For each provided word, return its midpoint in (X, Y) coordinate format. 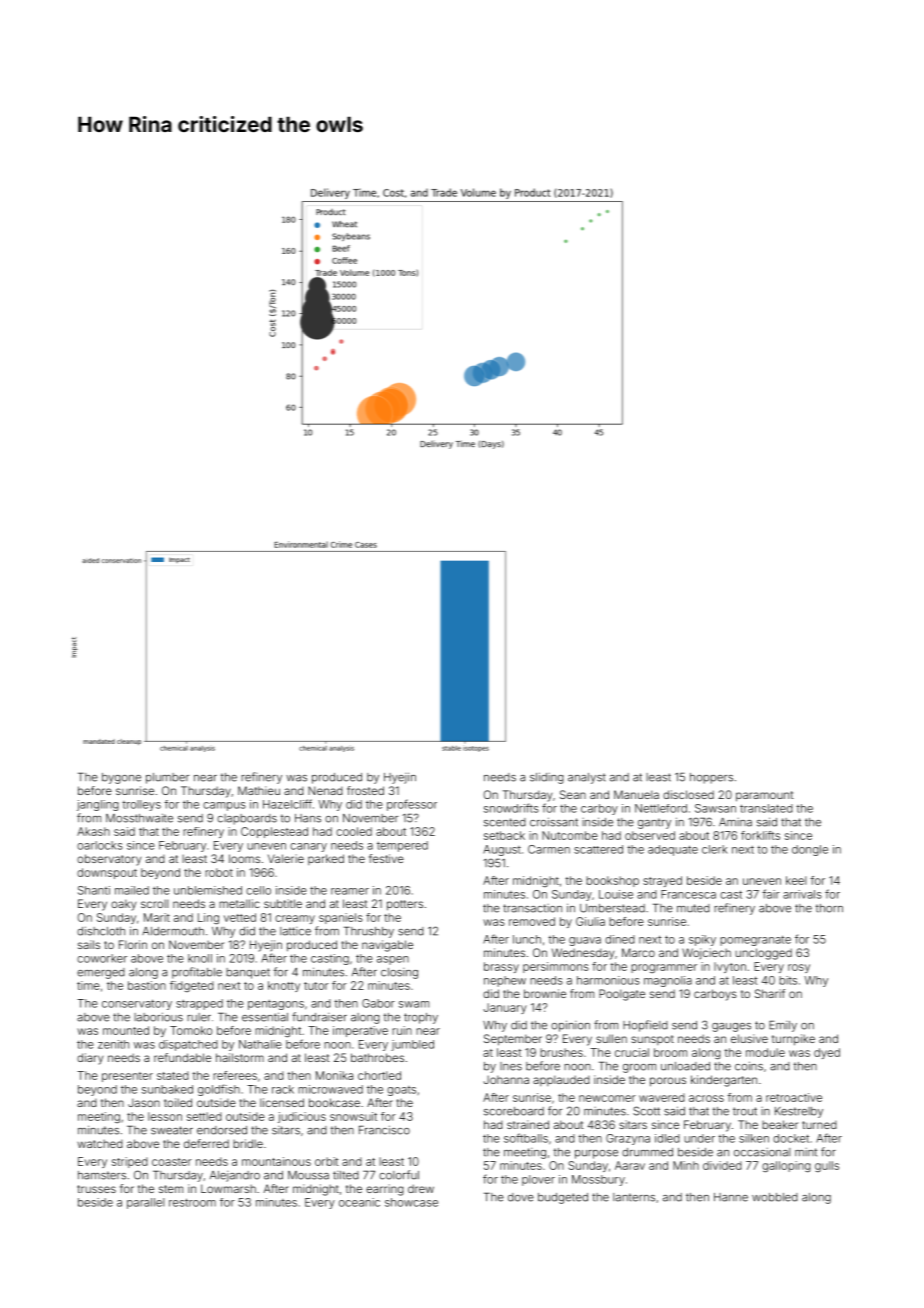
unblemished (208, 890)
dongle (810, 850)
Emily (783, 1026)
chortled (379, 1075)
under (699, 1138)
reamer (350, 891)
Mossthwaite (139, 818)
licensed (282, 1102)
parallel (146, 1203)
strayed (662, 881)
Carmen (549, 849)
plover (538, 1180)
